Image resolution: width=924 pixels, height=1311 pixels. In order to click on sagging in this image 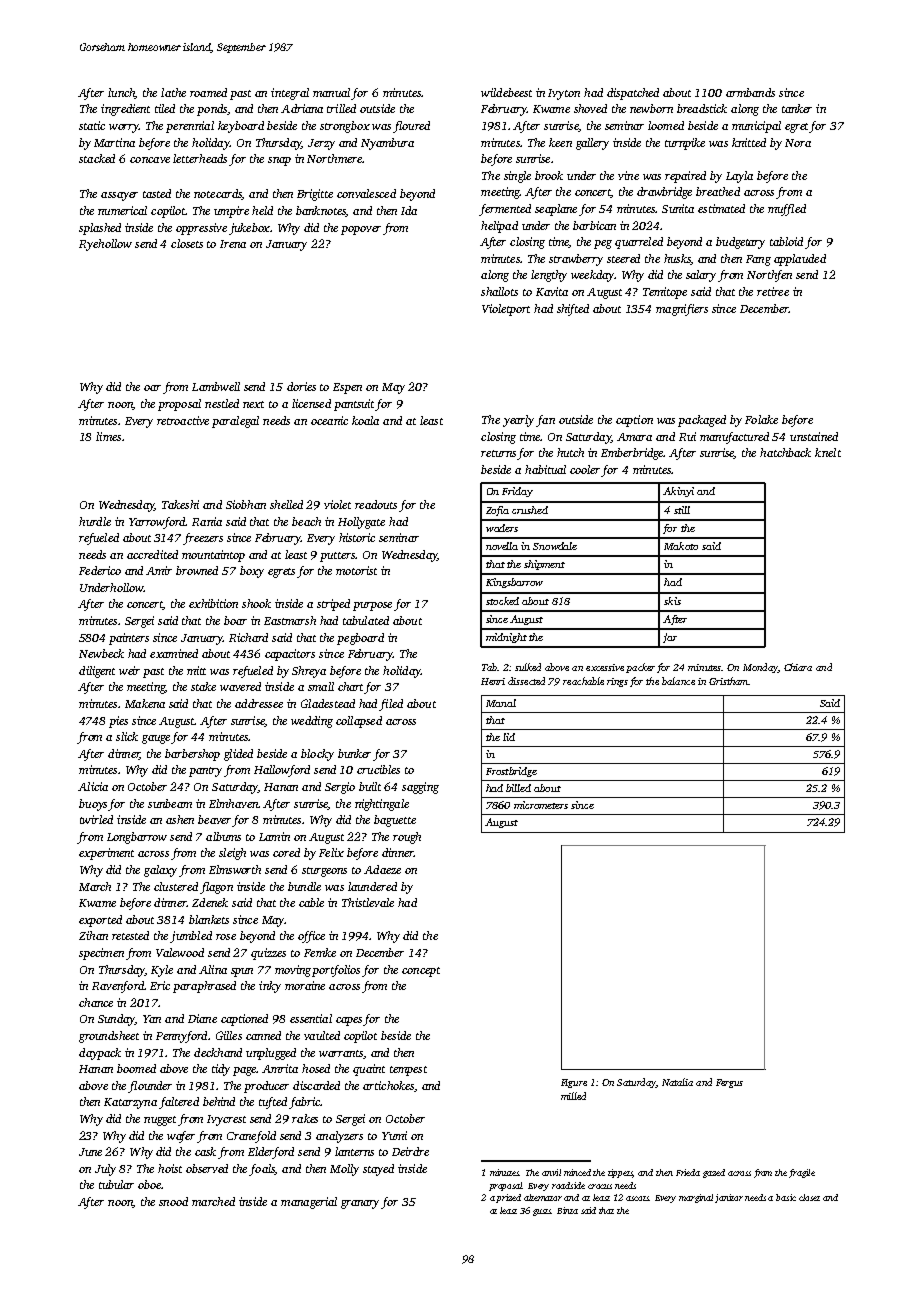, I will do `click(420, 788)`.
